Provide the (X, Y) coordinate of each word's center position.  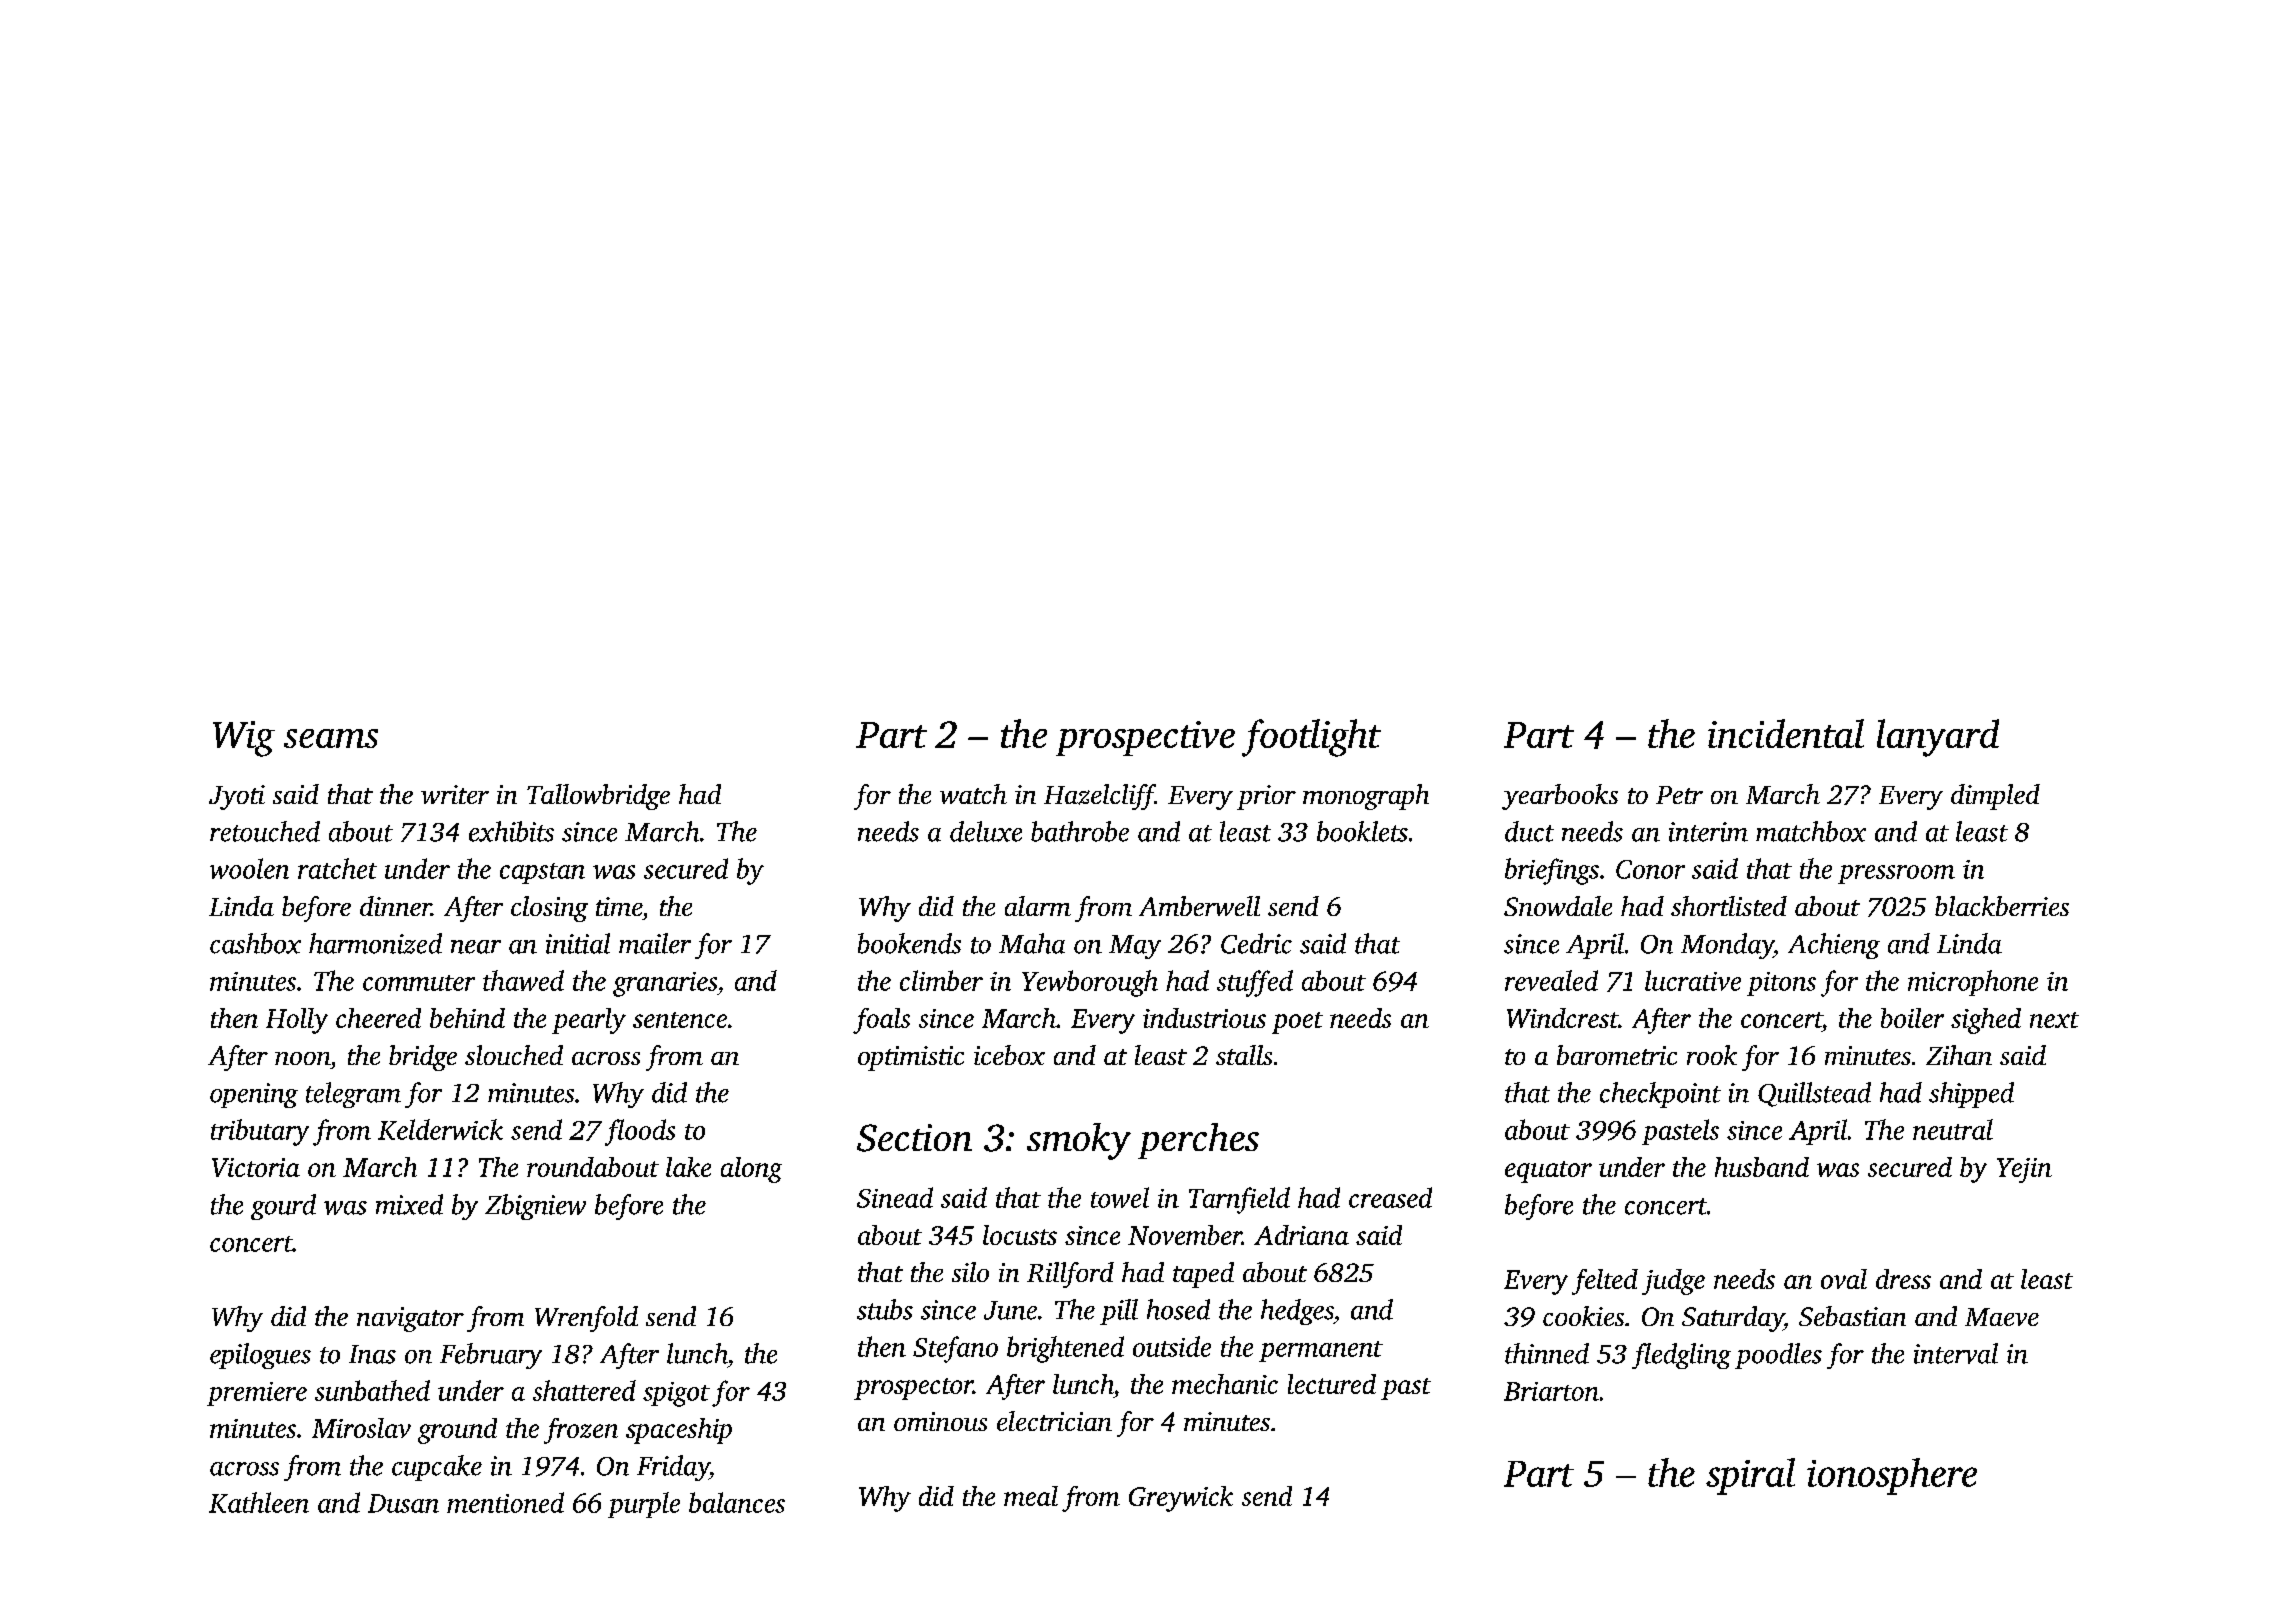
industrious (1204, 1018)
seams (331, 738)
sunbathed (372, 1390)
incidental (1786, 733)
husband (1762, 1167)
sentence (680, 1020)
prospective (1145, 738)
